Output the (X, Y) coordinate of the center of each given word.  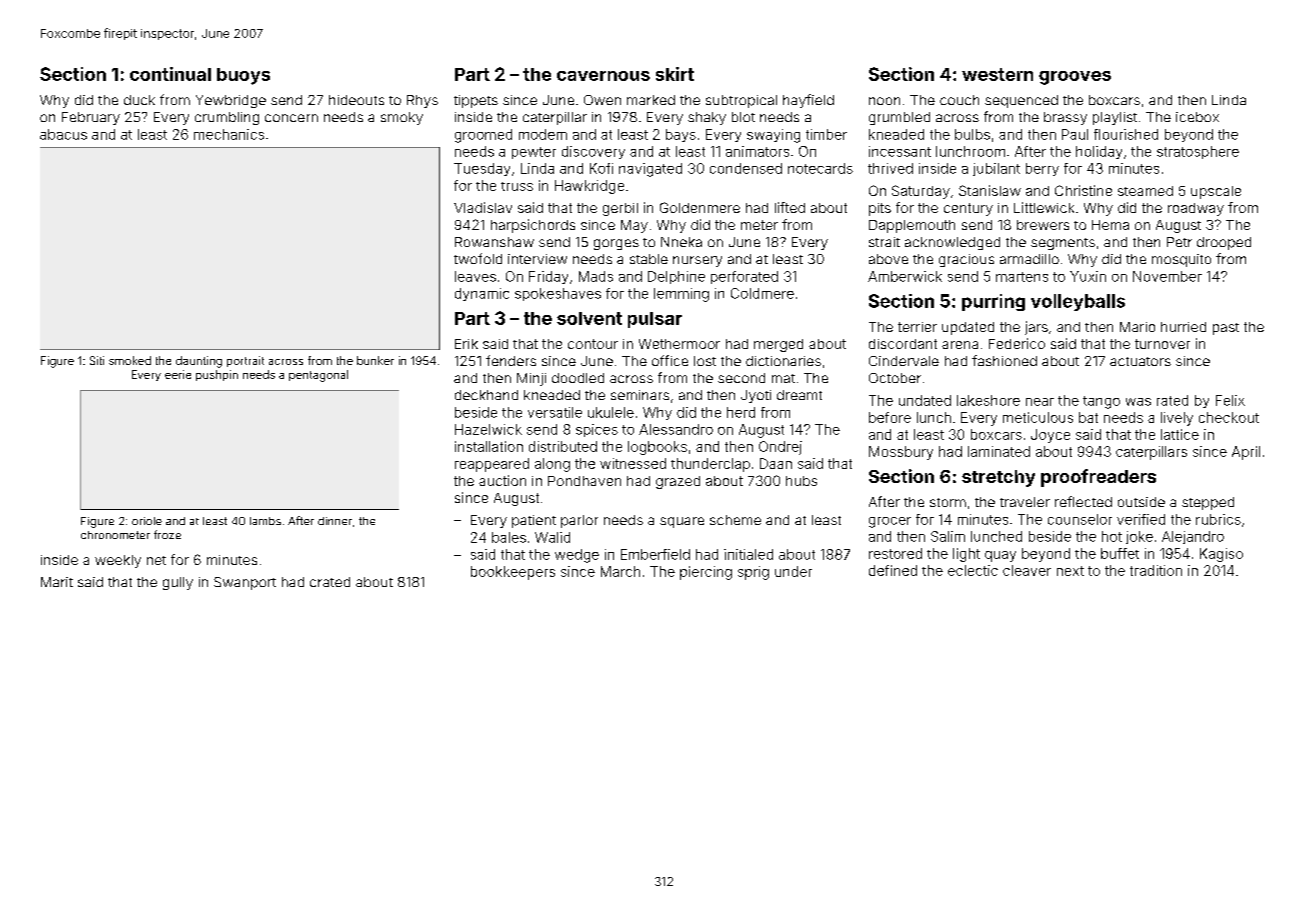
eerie (178, 374)
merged (778, 345)
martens (1022, 277)
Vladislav (483, 207)
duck (139, 100)
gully (178, 583)
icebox (1197, 117)
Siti (97, 360)
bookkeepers (513, 573)
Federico (1017, 343)
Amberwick (905, 276)
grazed (678, 482)
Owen (602, 100)
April (1246, 453)
